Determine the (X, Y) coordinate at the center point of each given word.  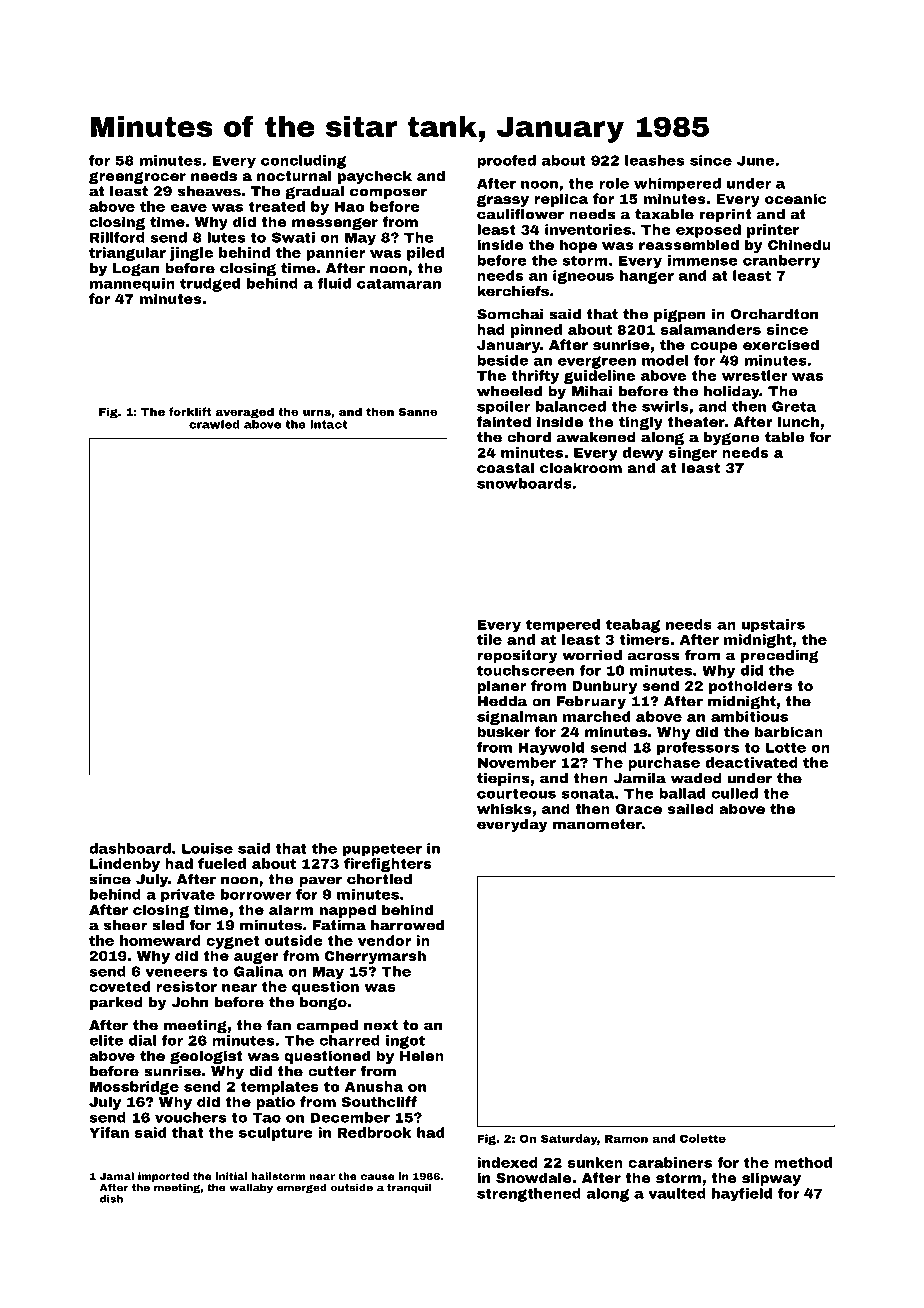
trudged (210, 285)
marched (596, 716)
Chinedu (799, 244)
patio (275, 1103)
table (785, 437)
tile (489, 639)
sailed (691, 808)
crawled (214, 424)
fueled (222, 863)
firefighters (387, 865)
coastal (505, 467)
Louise (207, 848)
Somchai (510, 314)
